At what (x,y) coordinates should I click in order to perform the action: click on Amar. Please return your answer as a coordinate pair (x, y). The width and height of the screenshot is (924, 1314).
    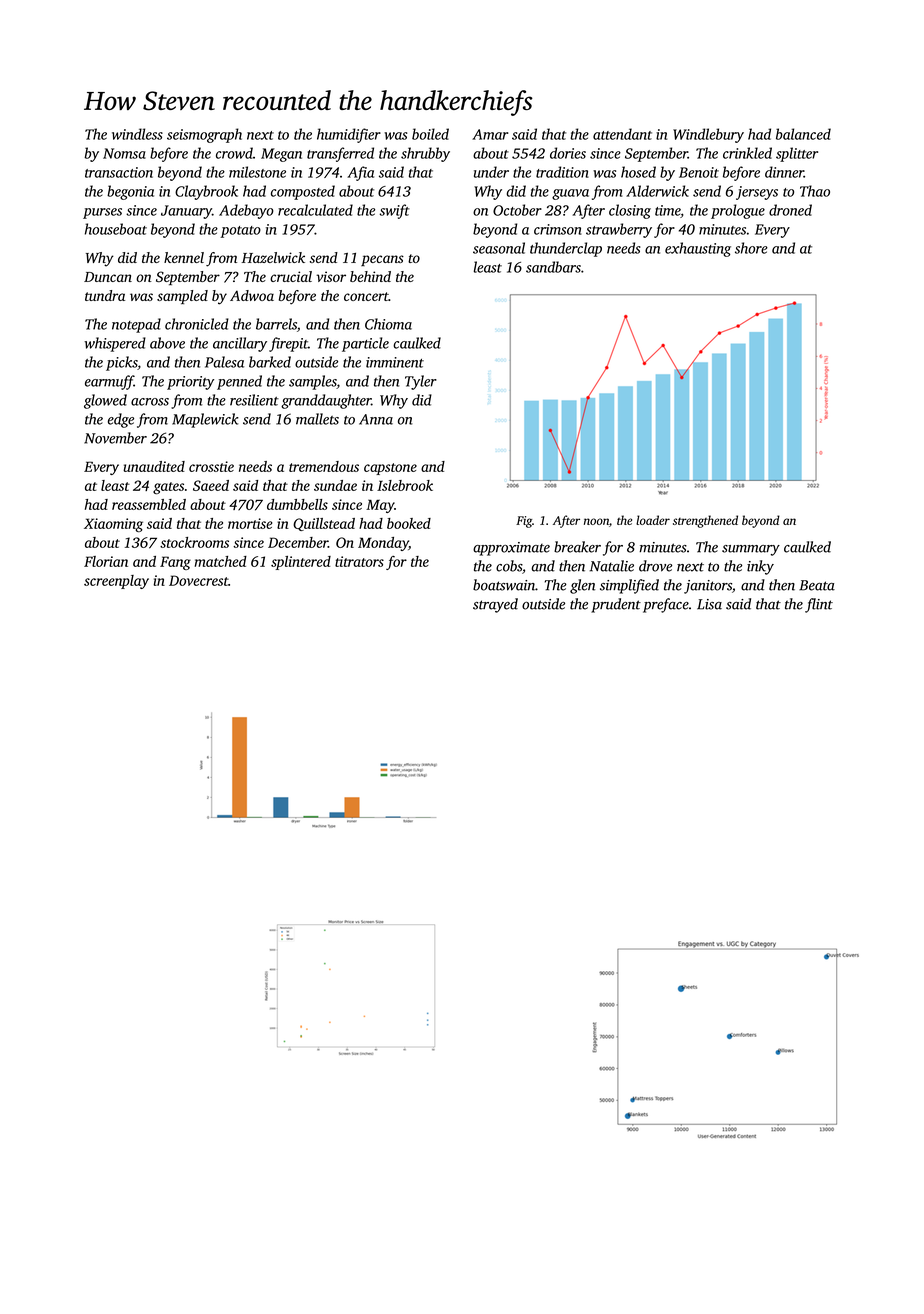
    Looking at the image, I should click on (490, 134).
